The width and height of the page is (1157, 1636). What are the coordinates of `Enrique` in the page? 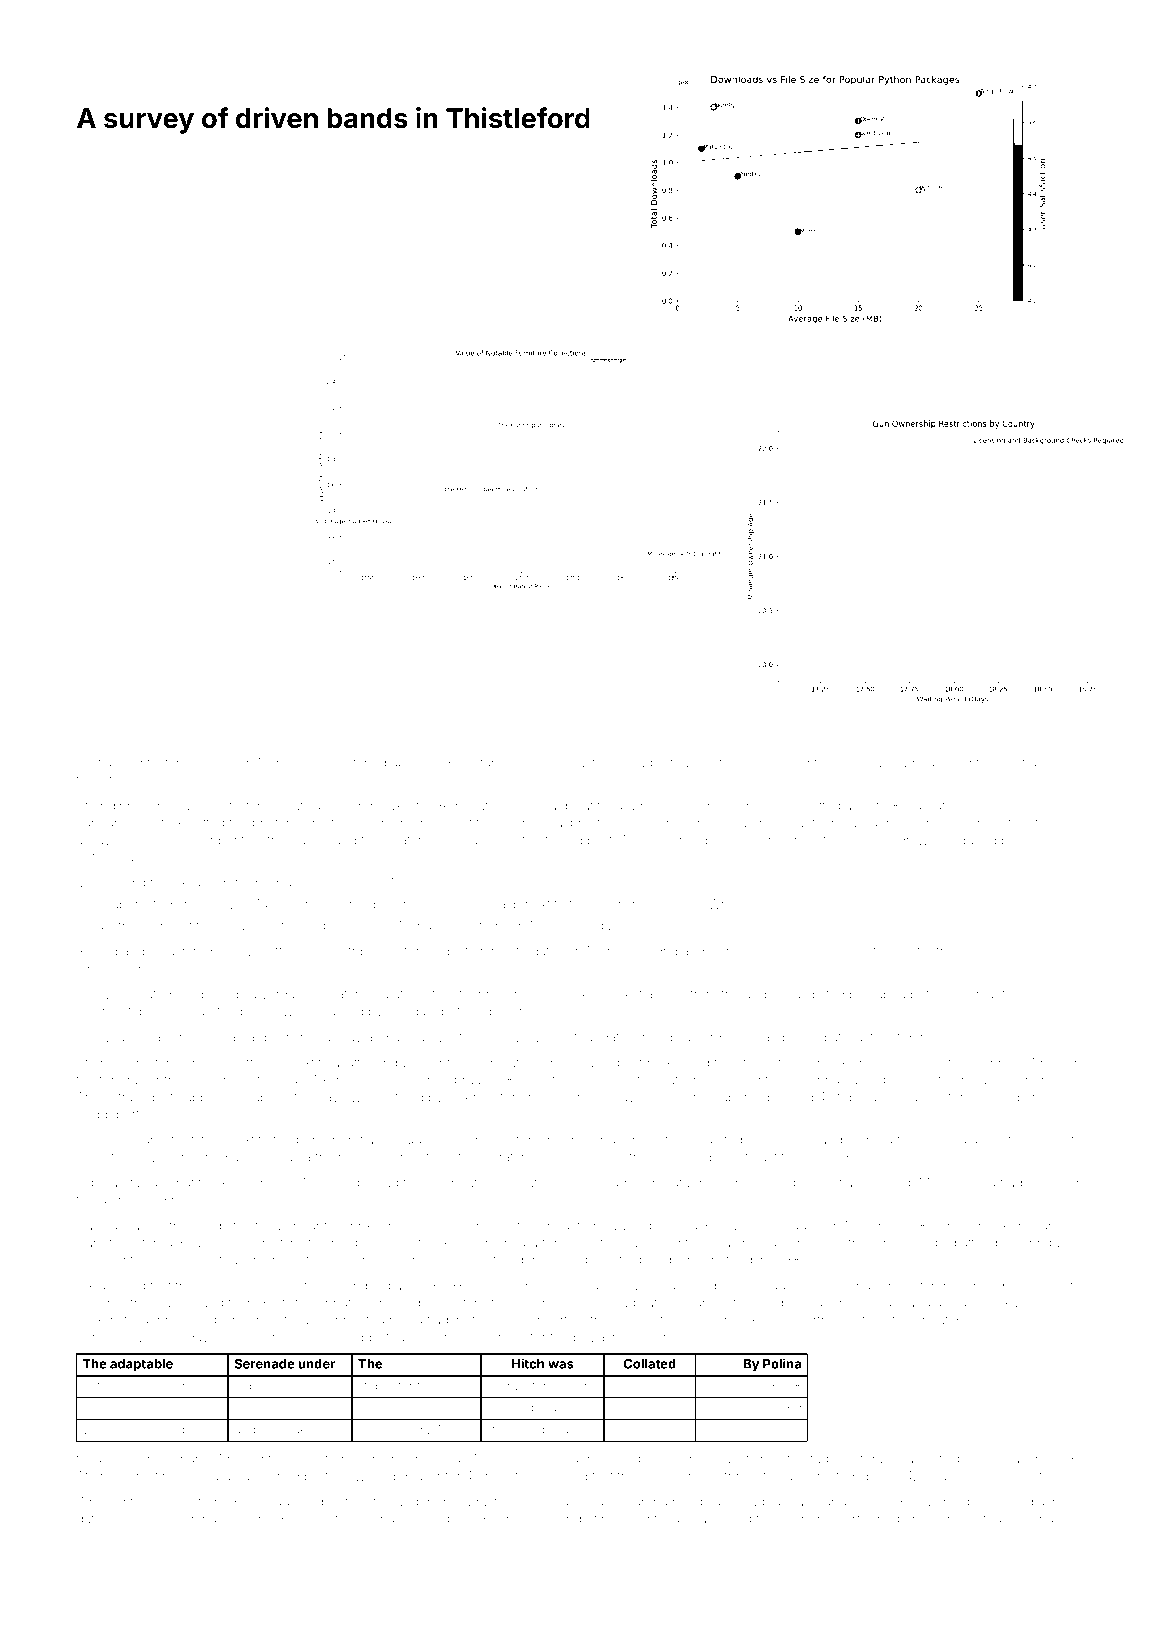 It's located at (1044, 1243).
